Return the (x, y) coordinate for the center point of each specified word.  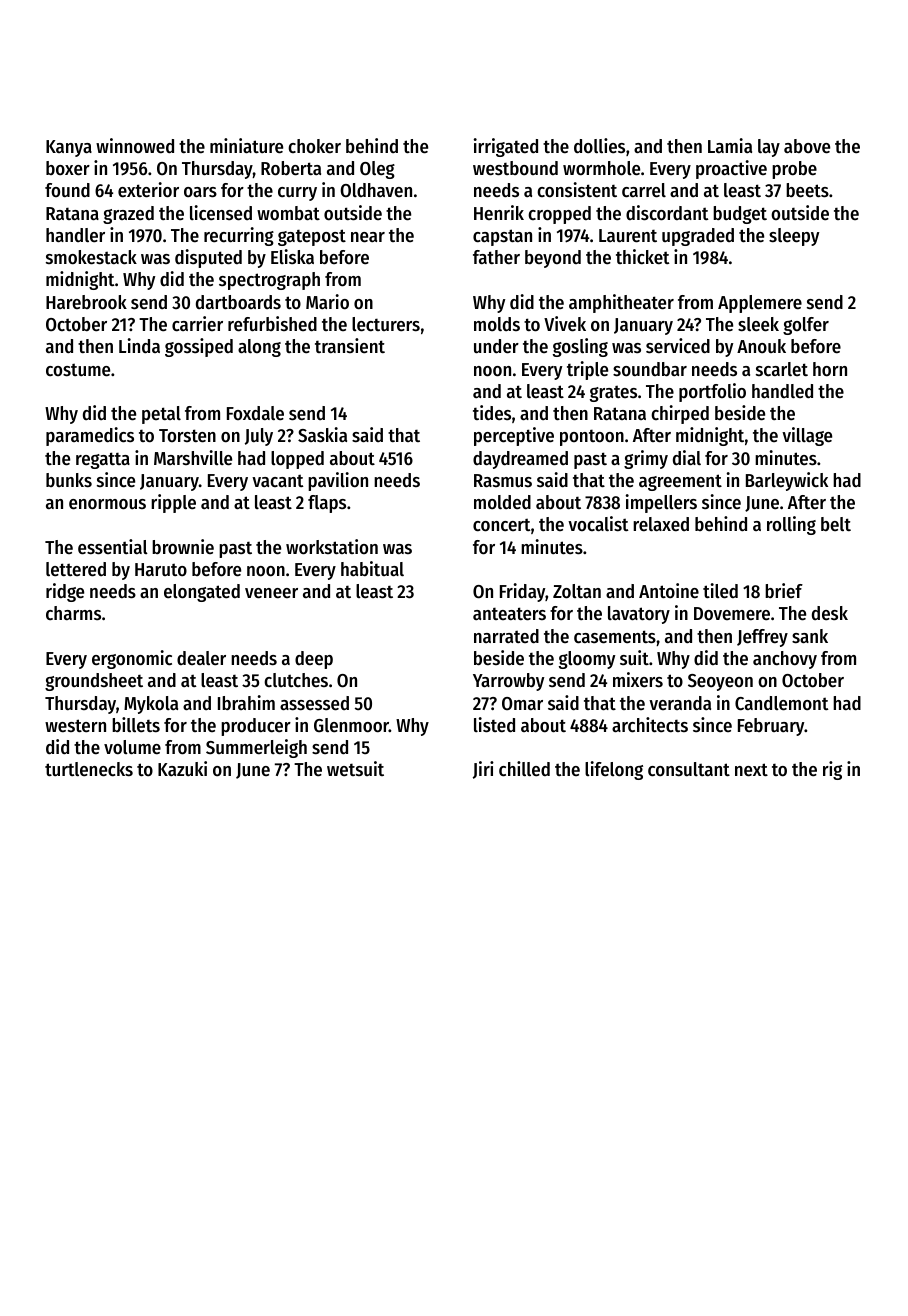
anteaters (509, 614)
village (807, 436)
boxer (68, 168)
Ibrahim (246, 702)
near (368, 237)
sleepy (794, 237)
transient (350, 346)
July (259, 437)
